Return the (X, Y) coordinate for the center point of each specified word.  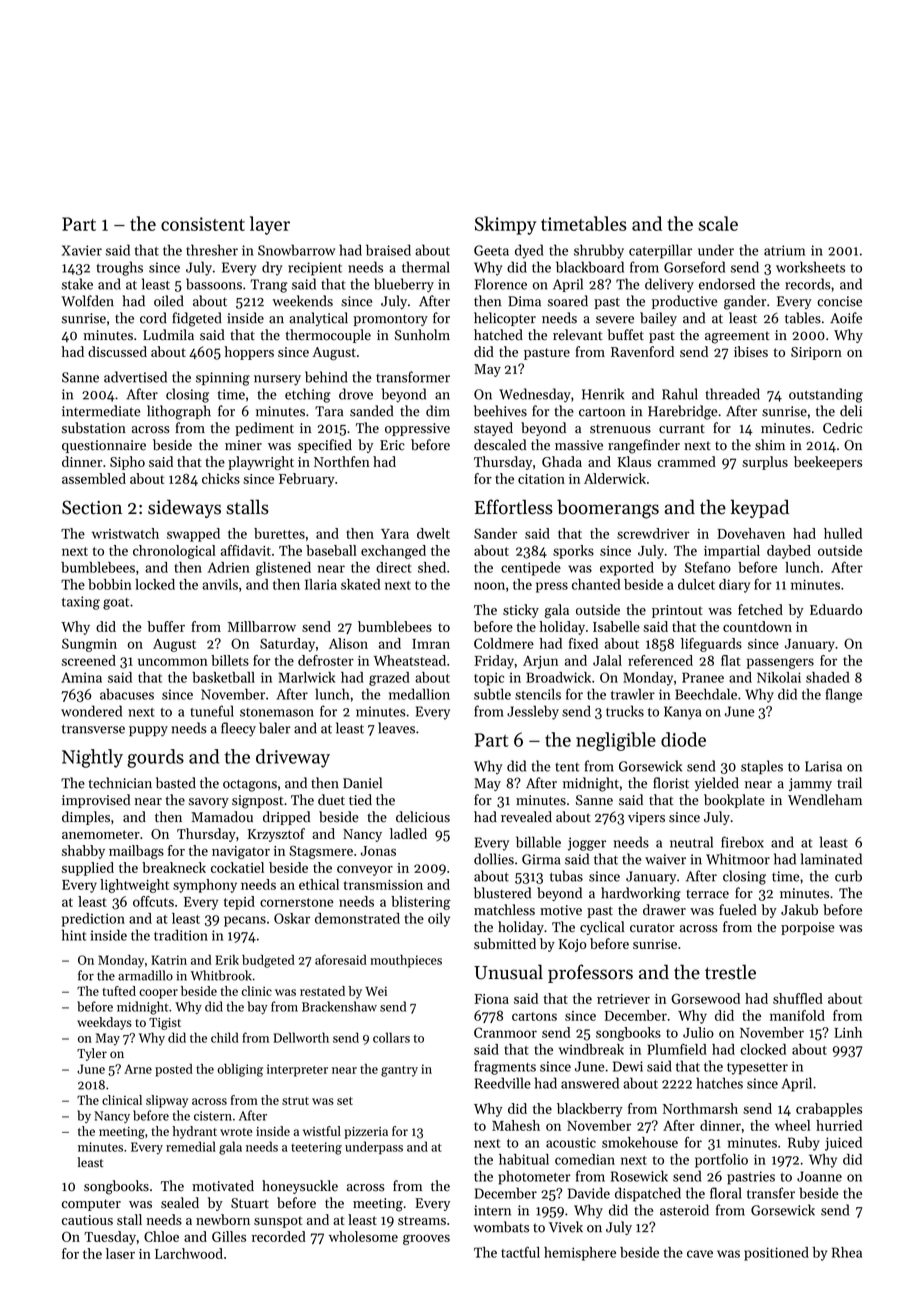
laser (120, 1253)
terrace (707, 894)
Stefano (708, 567)
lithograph (179, 412)
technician (120, 783)
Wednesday (535, 395)
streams (422, 1220)
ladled (408, 833)
